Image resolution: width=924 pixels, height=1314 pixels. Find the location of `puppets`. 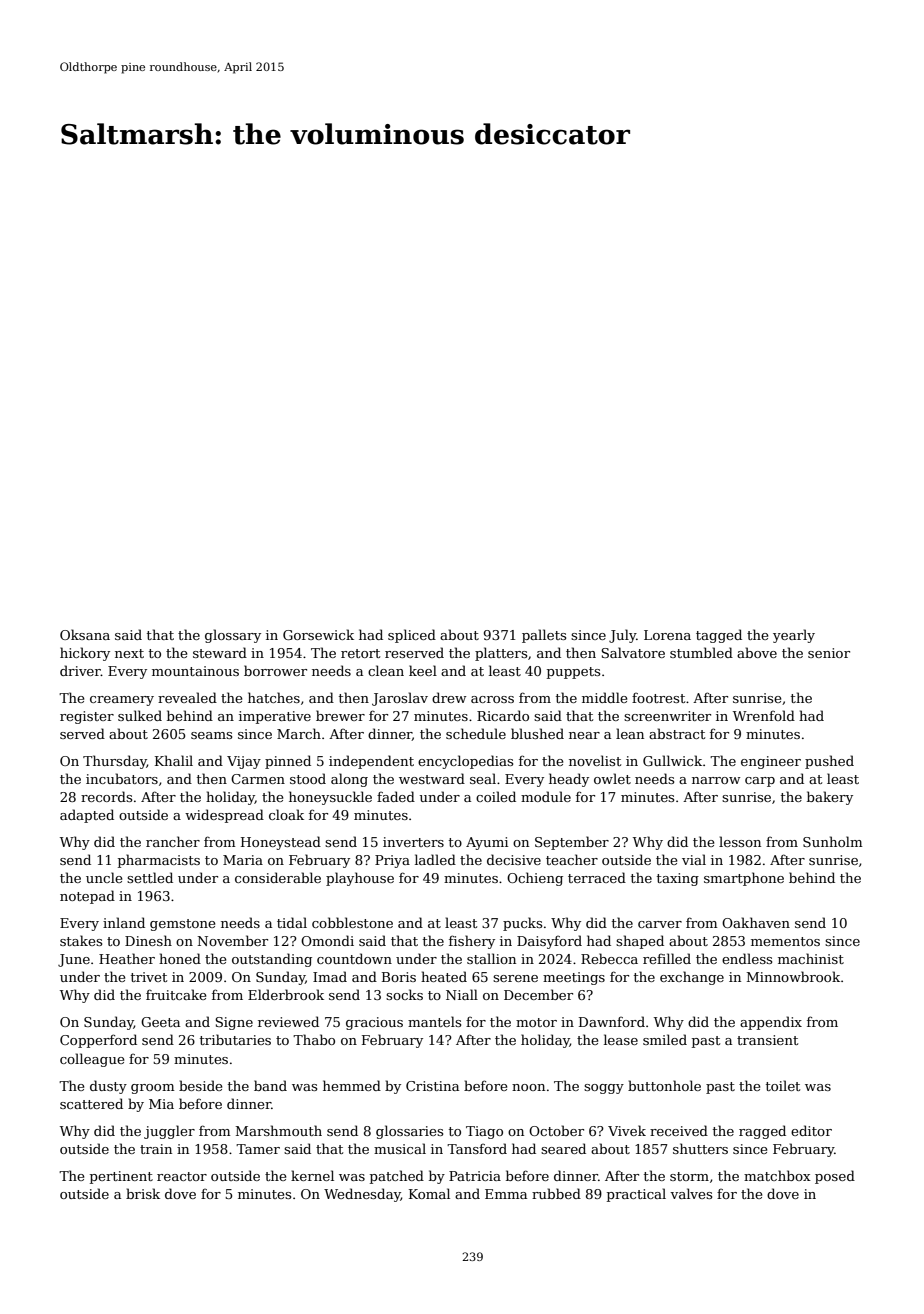

puppets is located at coordinates (573, 673).
